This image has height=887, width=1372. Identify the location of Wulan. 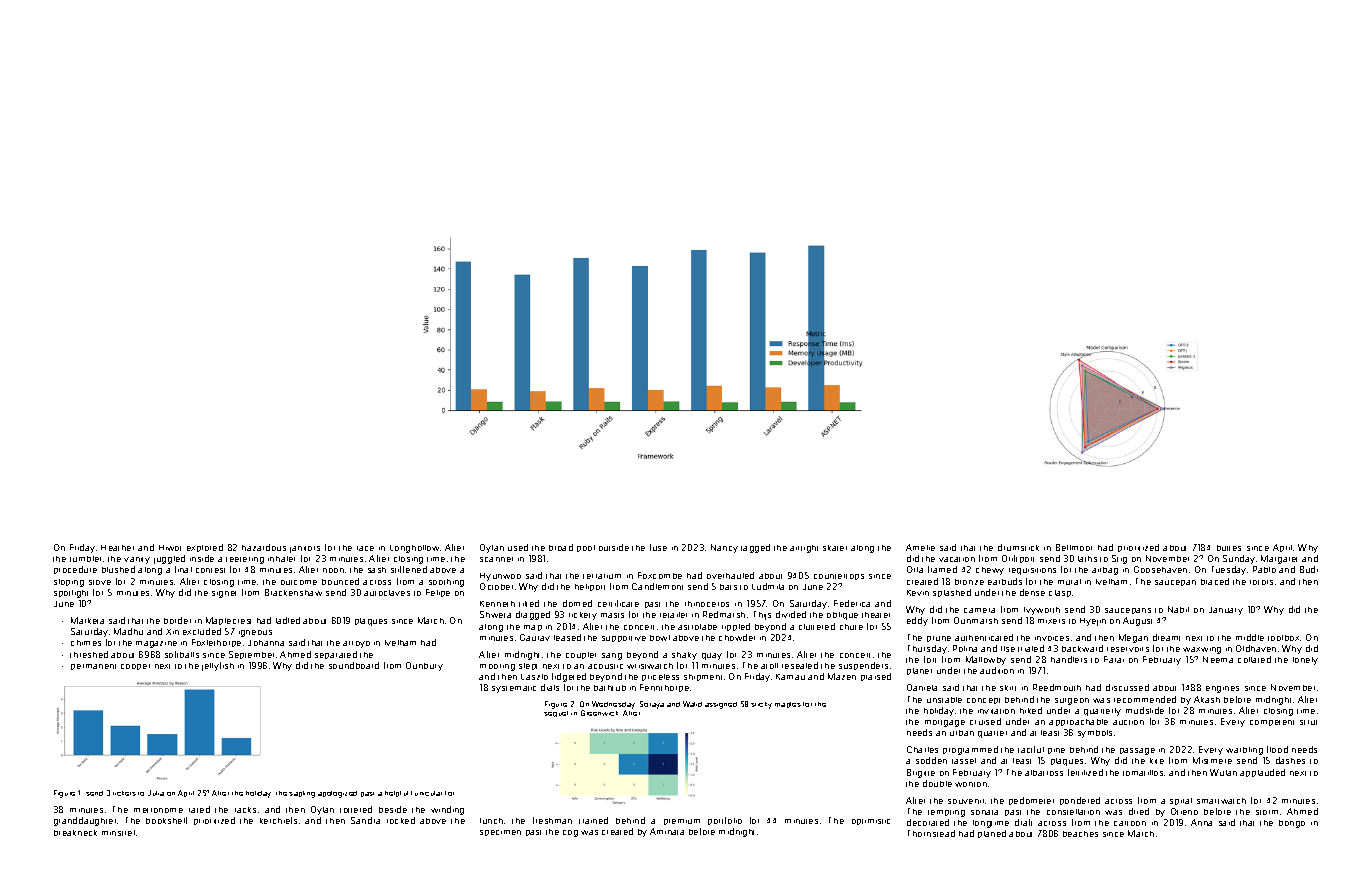
(1223, 772).
